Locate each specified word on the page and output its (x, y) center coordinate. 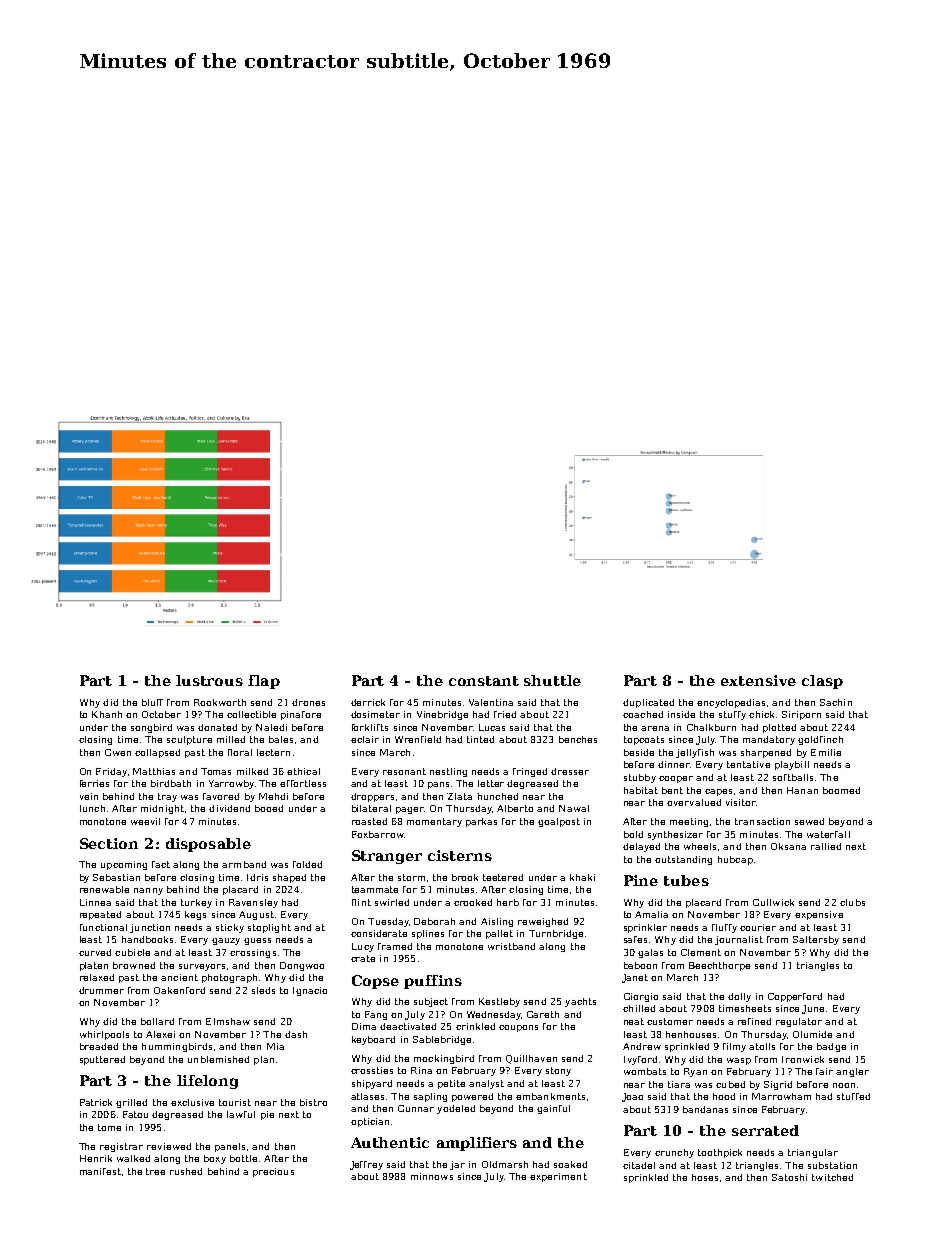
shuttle (552, 680)
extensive (758, 680)
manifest (100, 1171)
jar (457, 1165)
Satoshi (789, 1177)
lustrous (209, 680)
